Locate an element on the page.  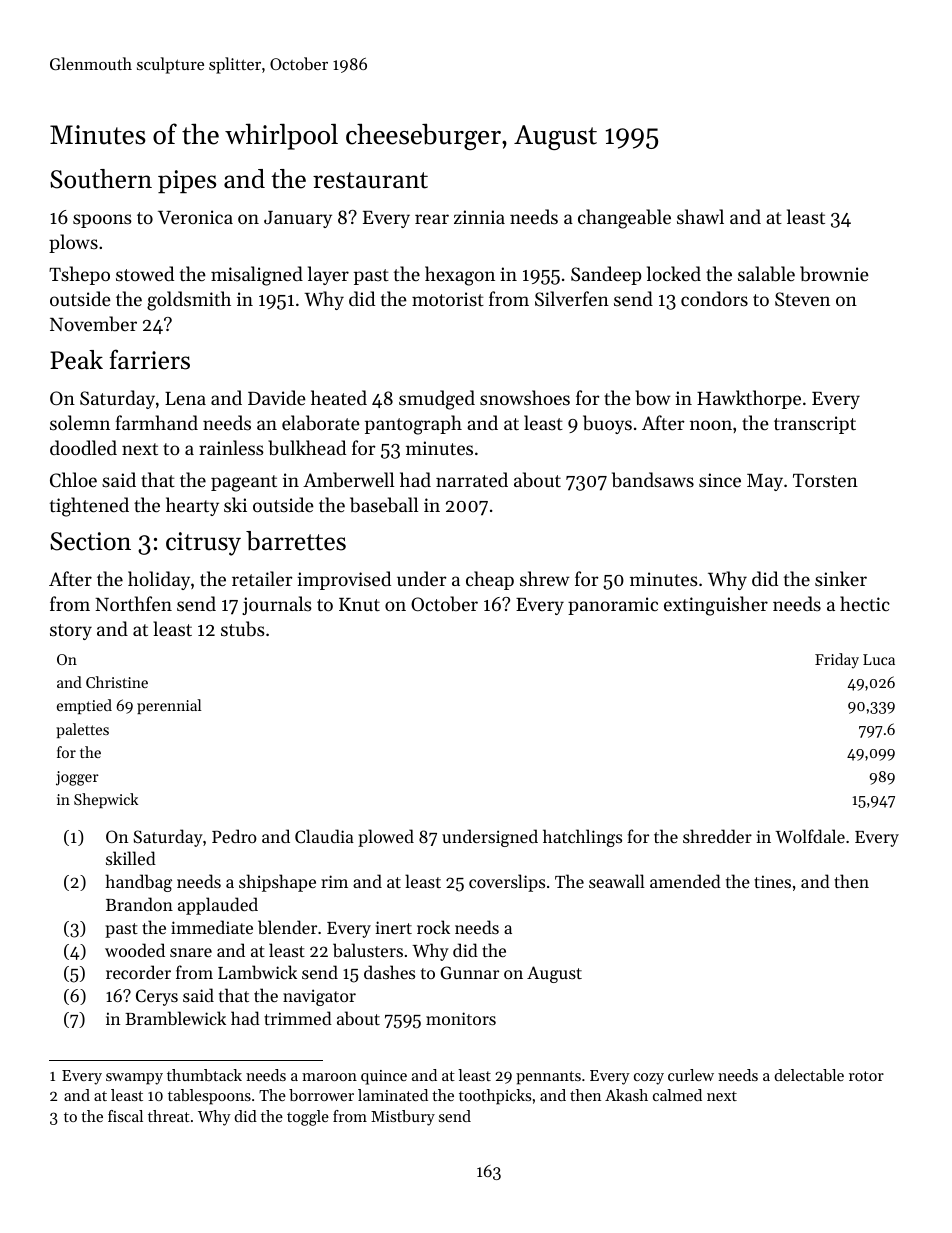
doodled is located at coordinates (83, 447).
